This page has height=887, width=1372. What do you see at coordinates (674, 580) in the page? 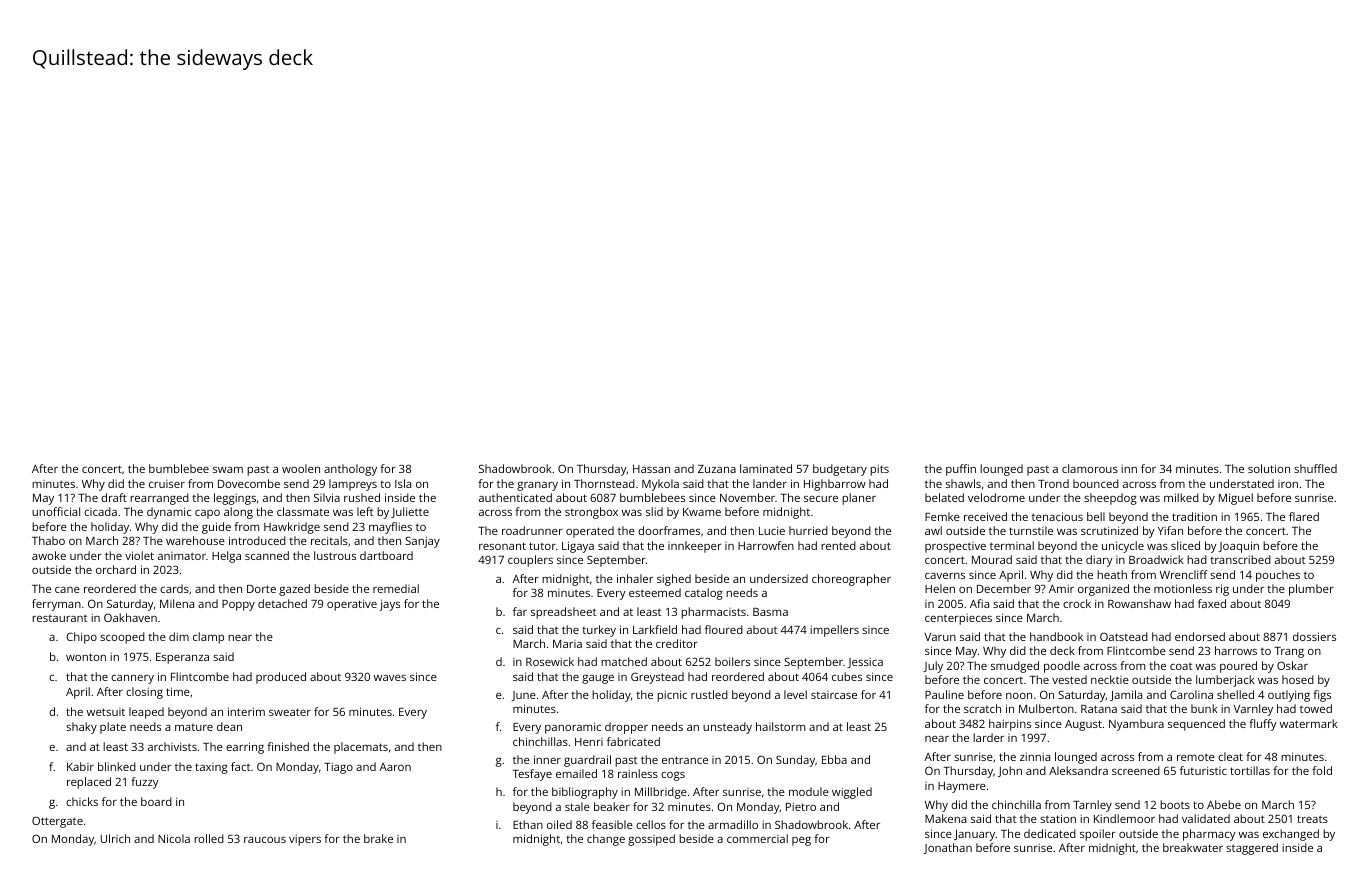
I see `sighed` at bounding box center [674, 580].
